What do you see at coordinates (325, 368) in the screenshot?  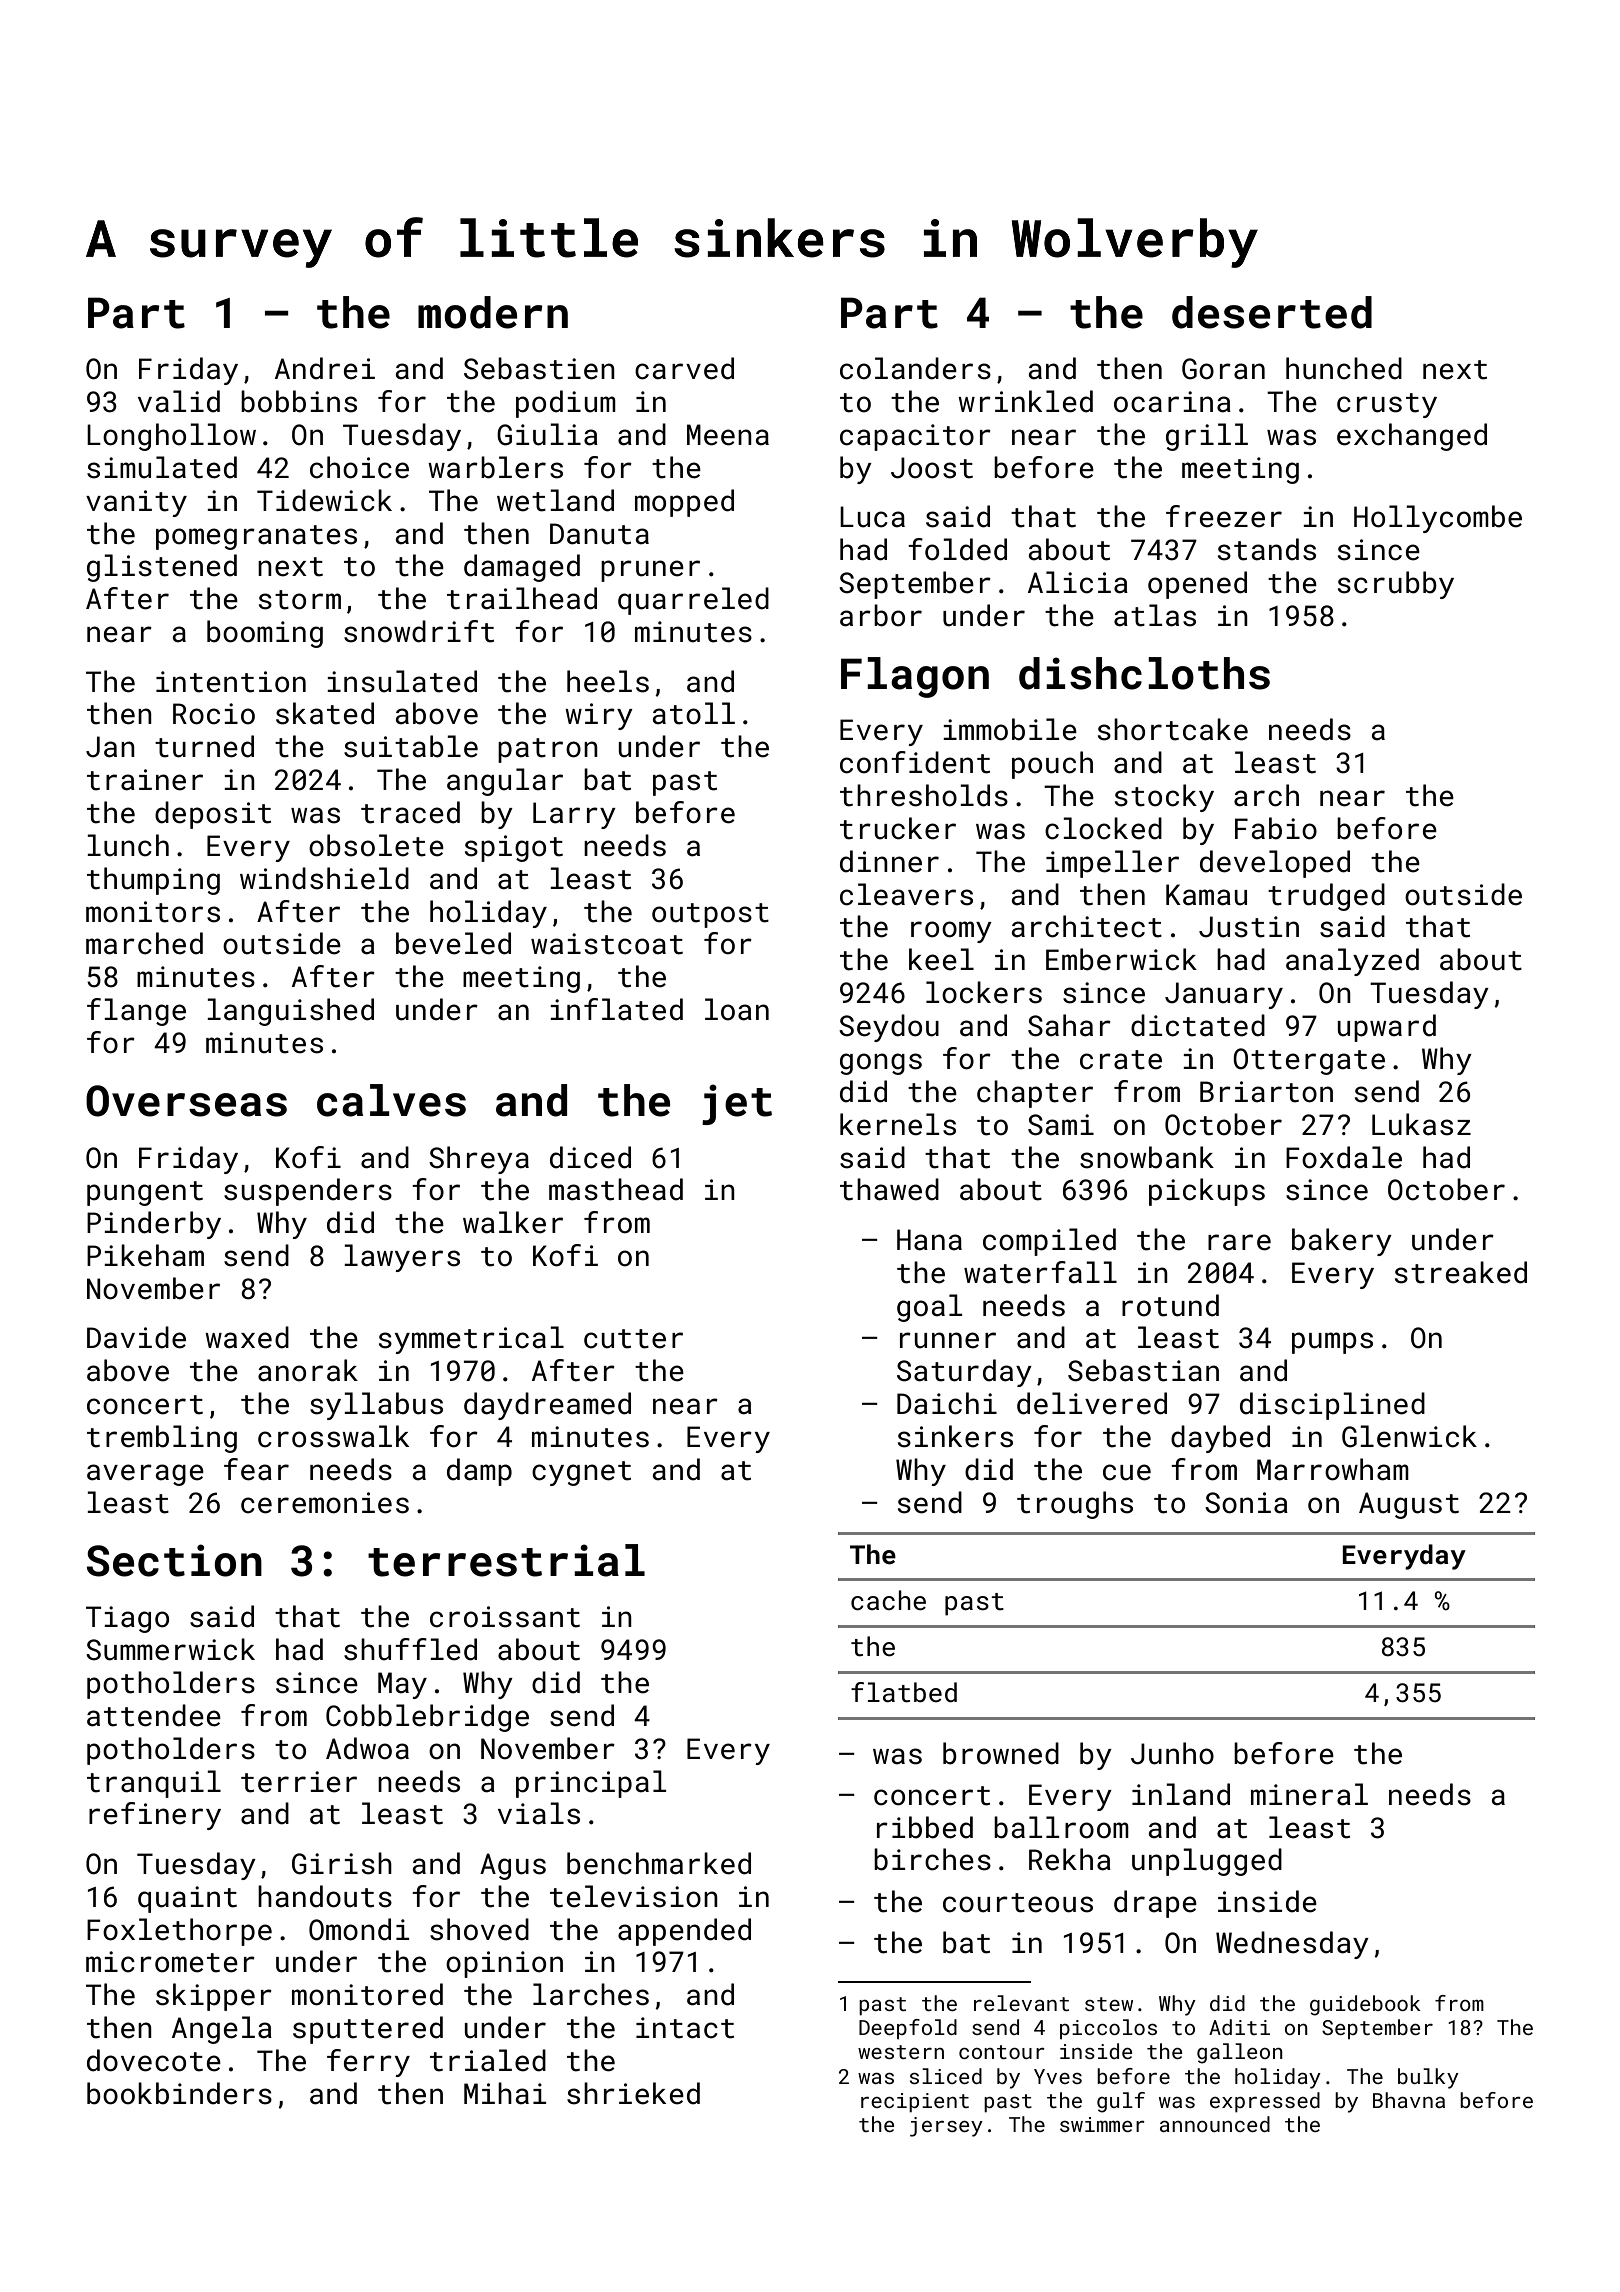 I see `Andrei` at bounding box center [325, 368].
